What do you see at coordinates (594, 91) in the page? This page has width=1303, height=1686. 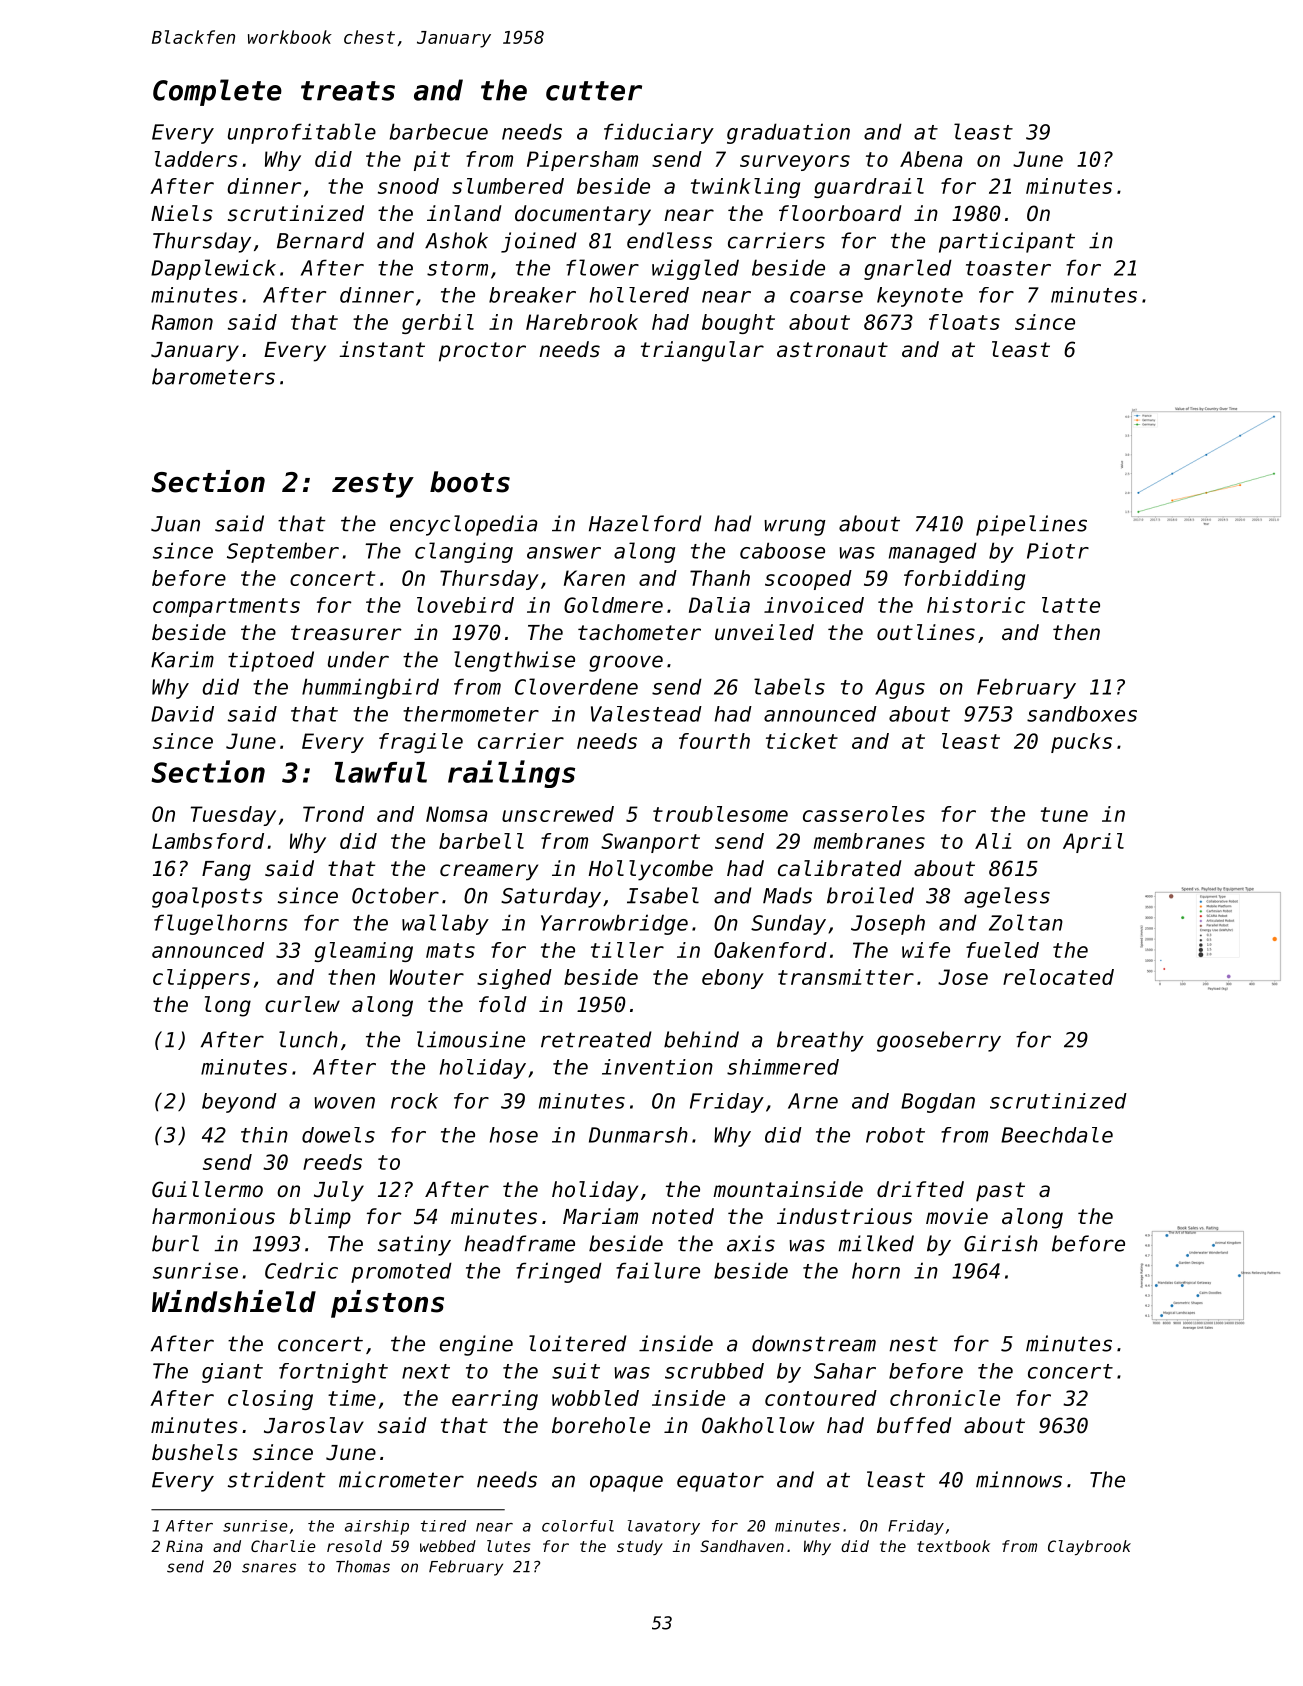 I see `cutter` at bounding box center [594, 91].
